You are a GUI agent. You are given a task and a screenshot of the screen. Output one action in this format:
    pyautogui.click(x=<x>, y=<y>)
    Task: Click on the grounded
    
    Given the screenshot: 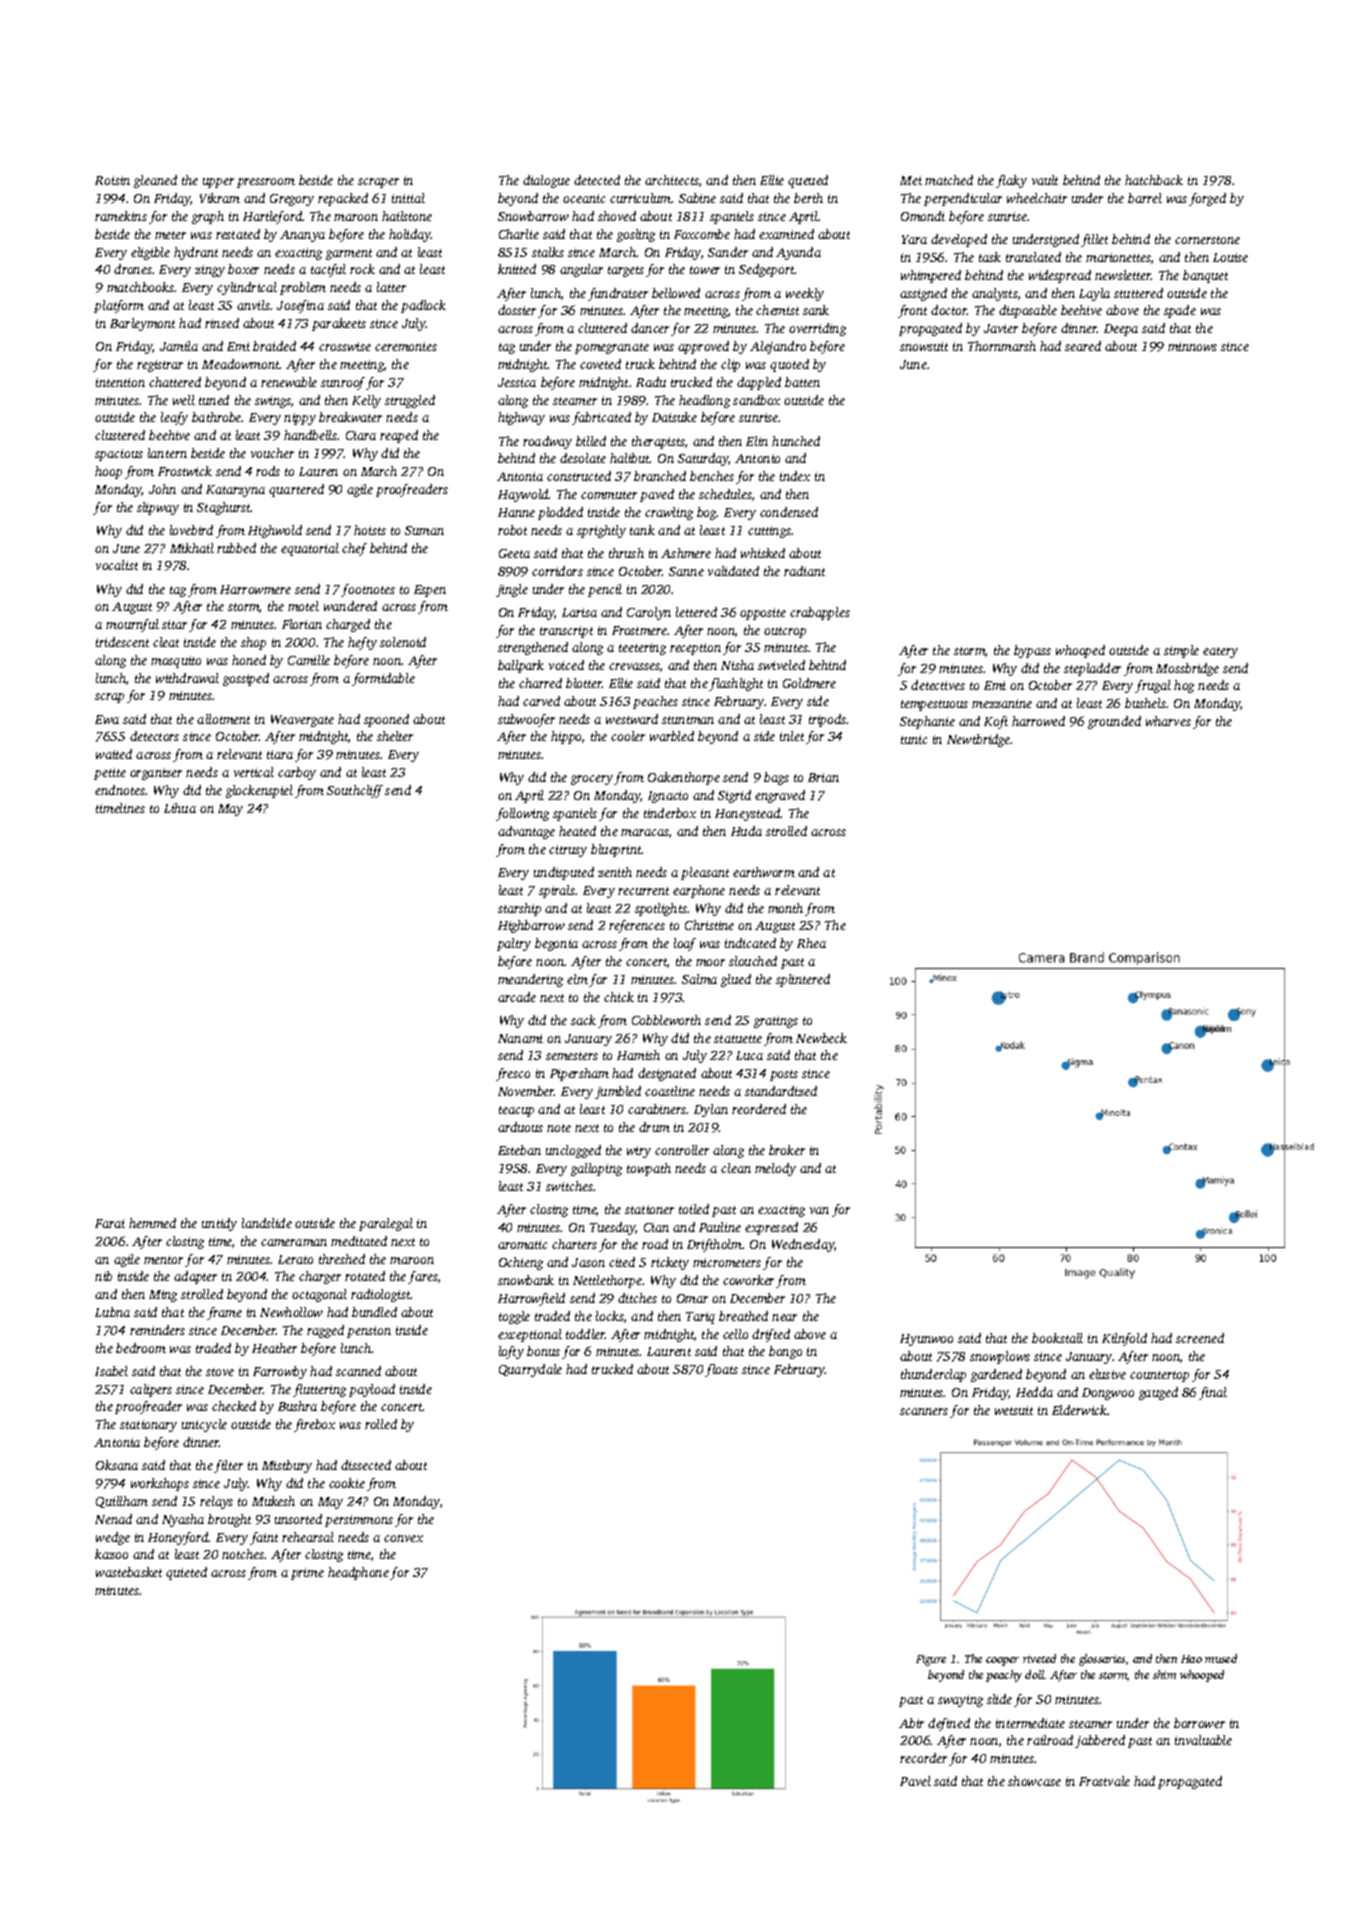 What is the action you would take?
    pyautogui.click(x=1114, y=722)
